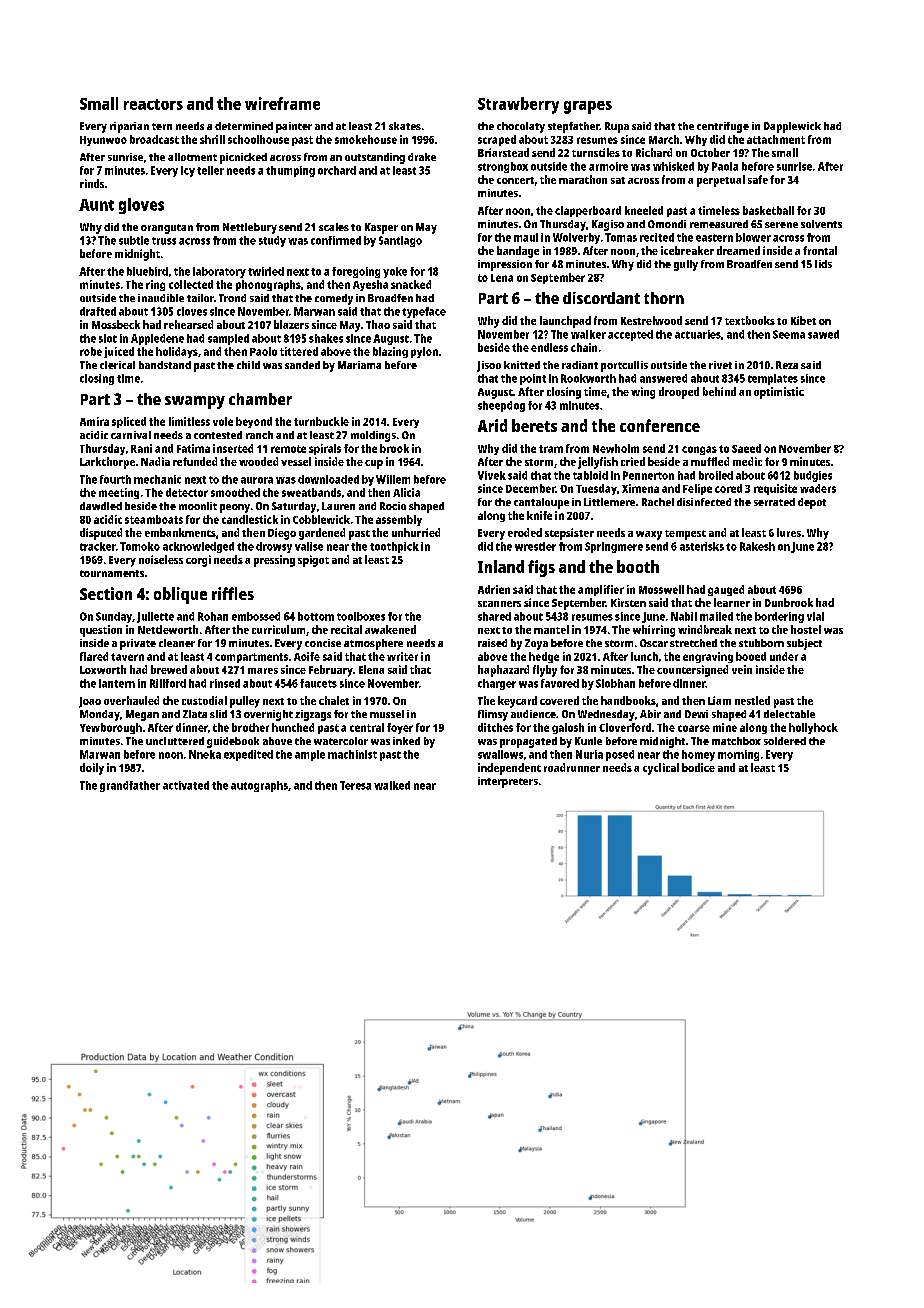 Image resolution: width=924 pixels, height=1308 pixels. I want to click on reactors, so click(153, 104).
